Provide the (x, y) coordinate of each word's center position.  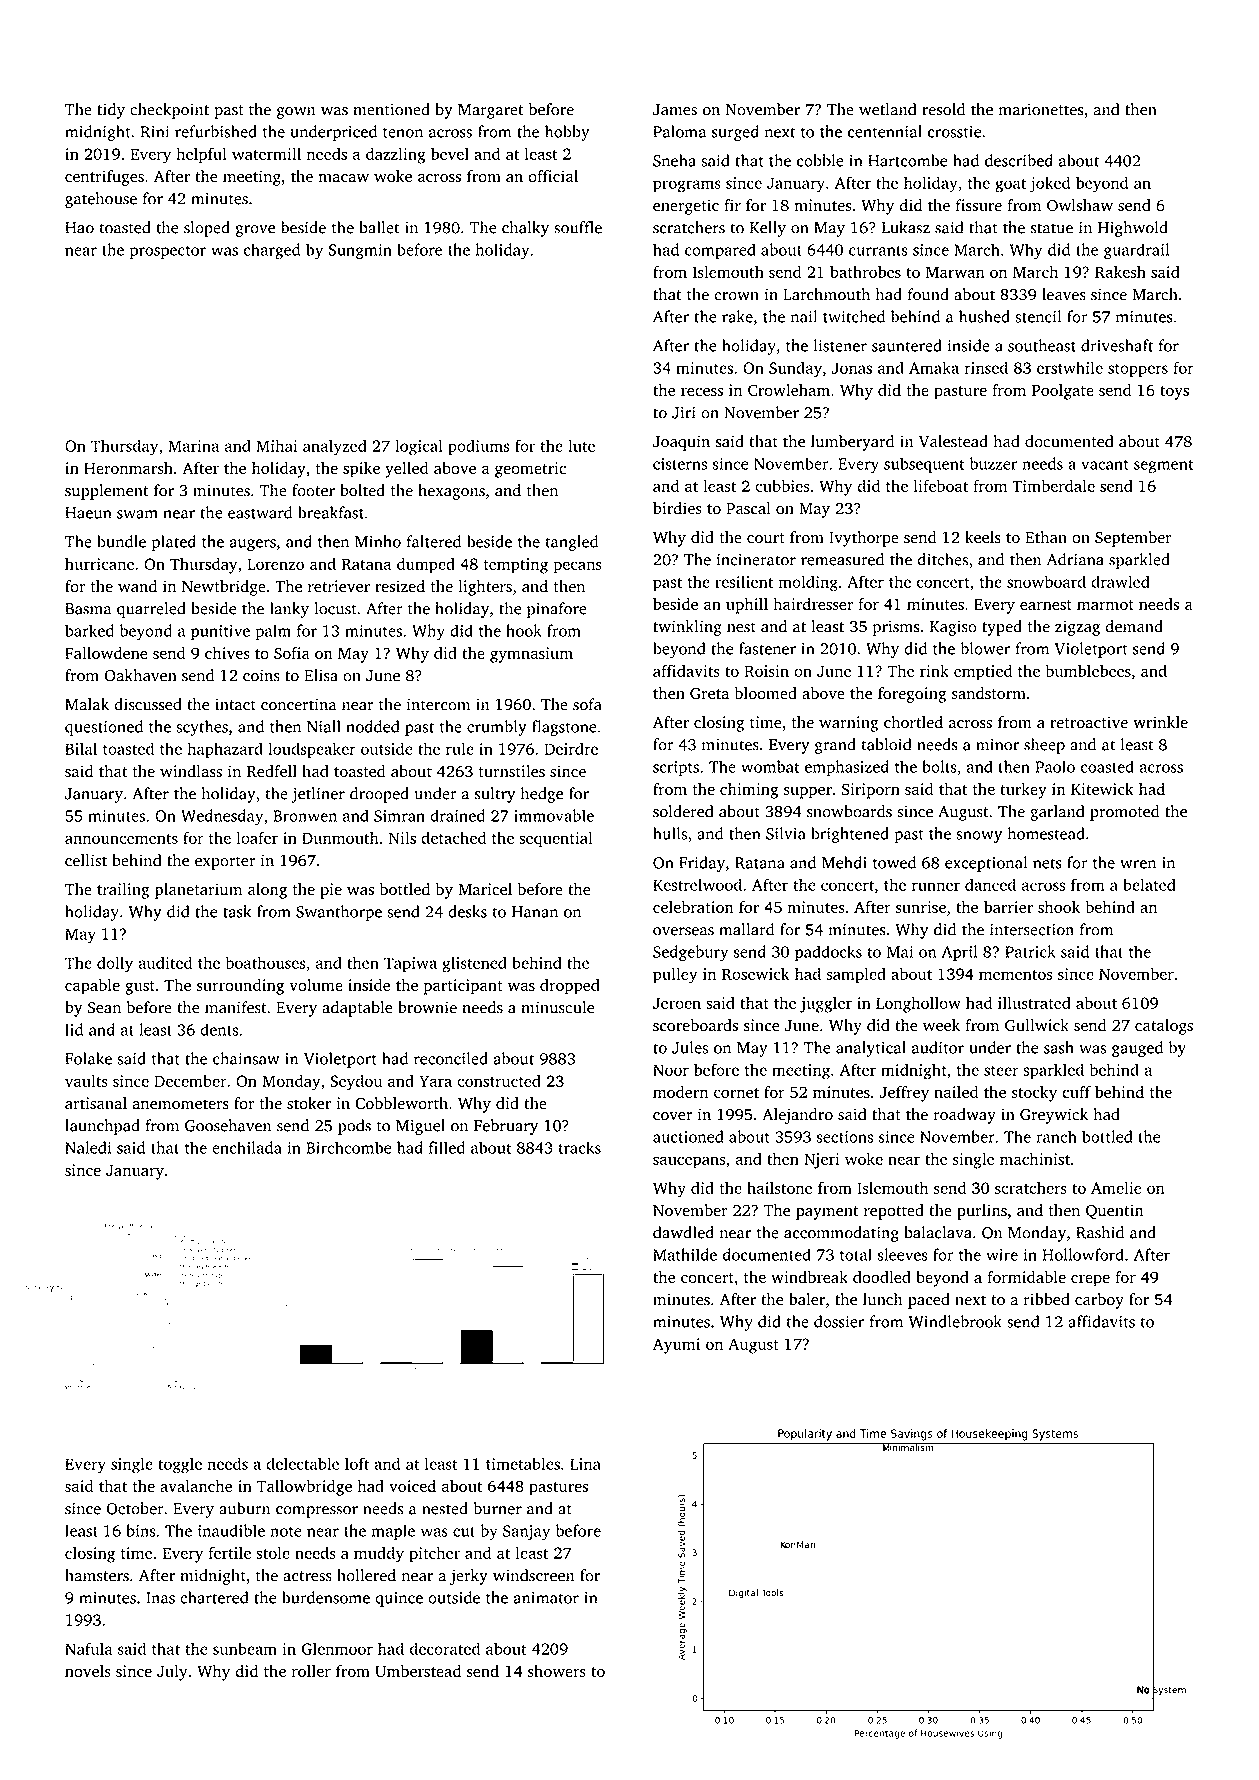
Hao (79, 228)
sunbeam (245, 1648)
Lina (585, 1464)
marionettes (1041, 109)
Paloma (679, 131)
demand (1134, 626)
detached (453, 837)
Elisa (321, 675)
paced (929, 1301)
